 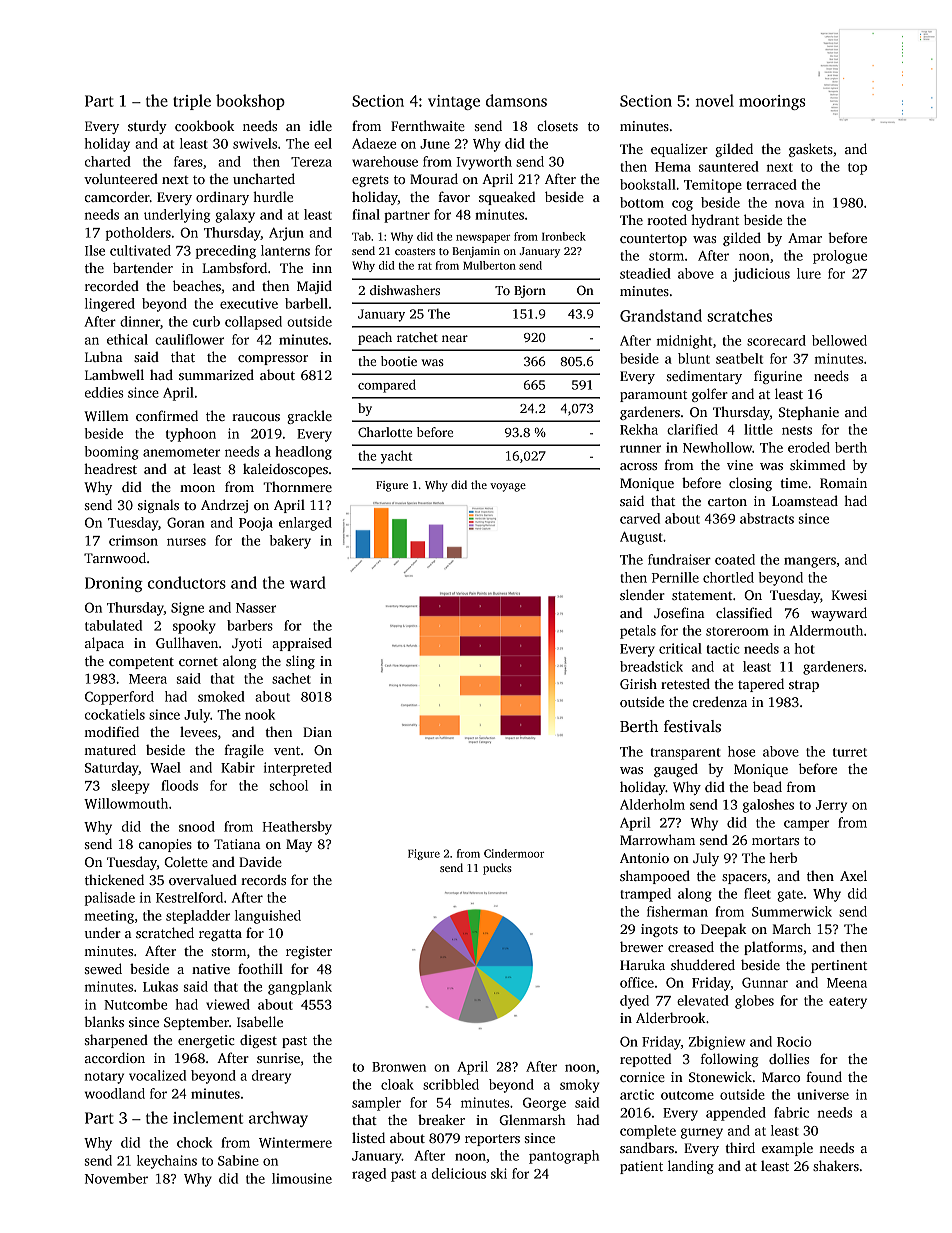 I want to click on Tarnwood, so click(x=115, y=557).
